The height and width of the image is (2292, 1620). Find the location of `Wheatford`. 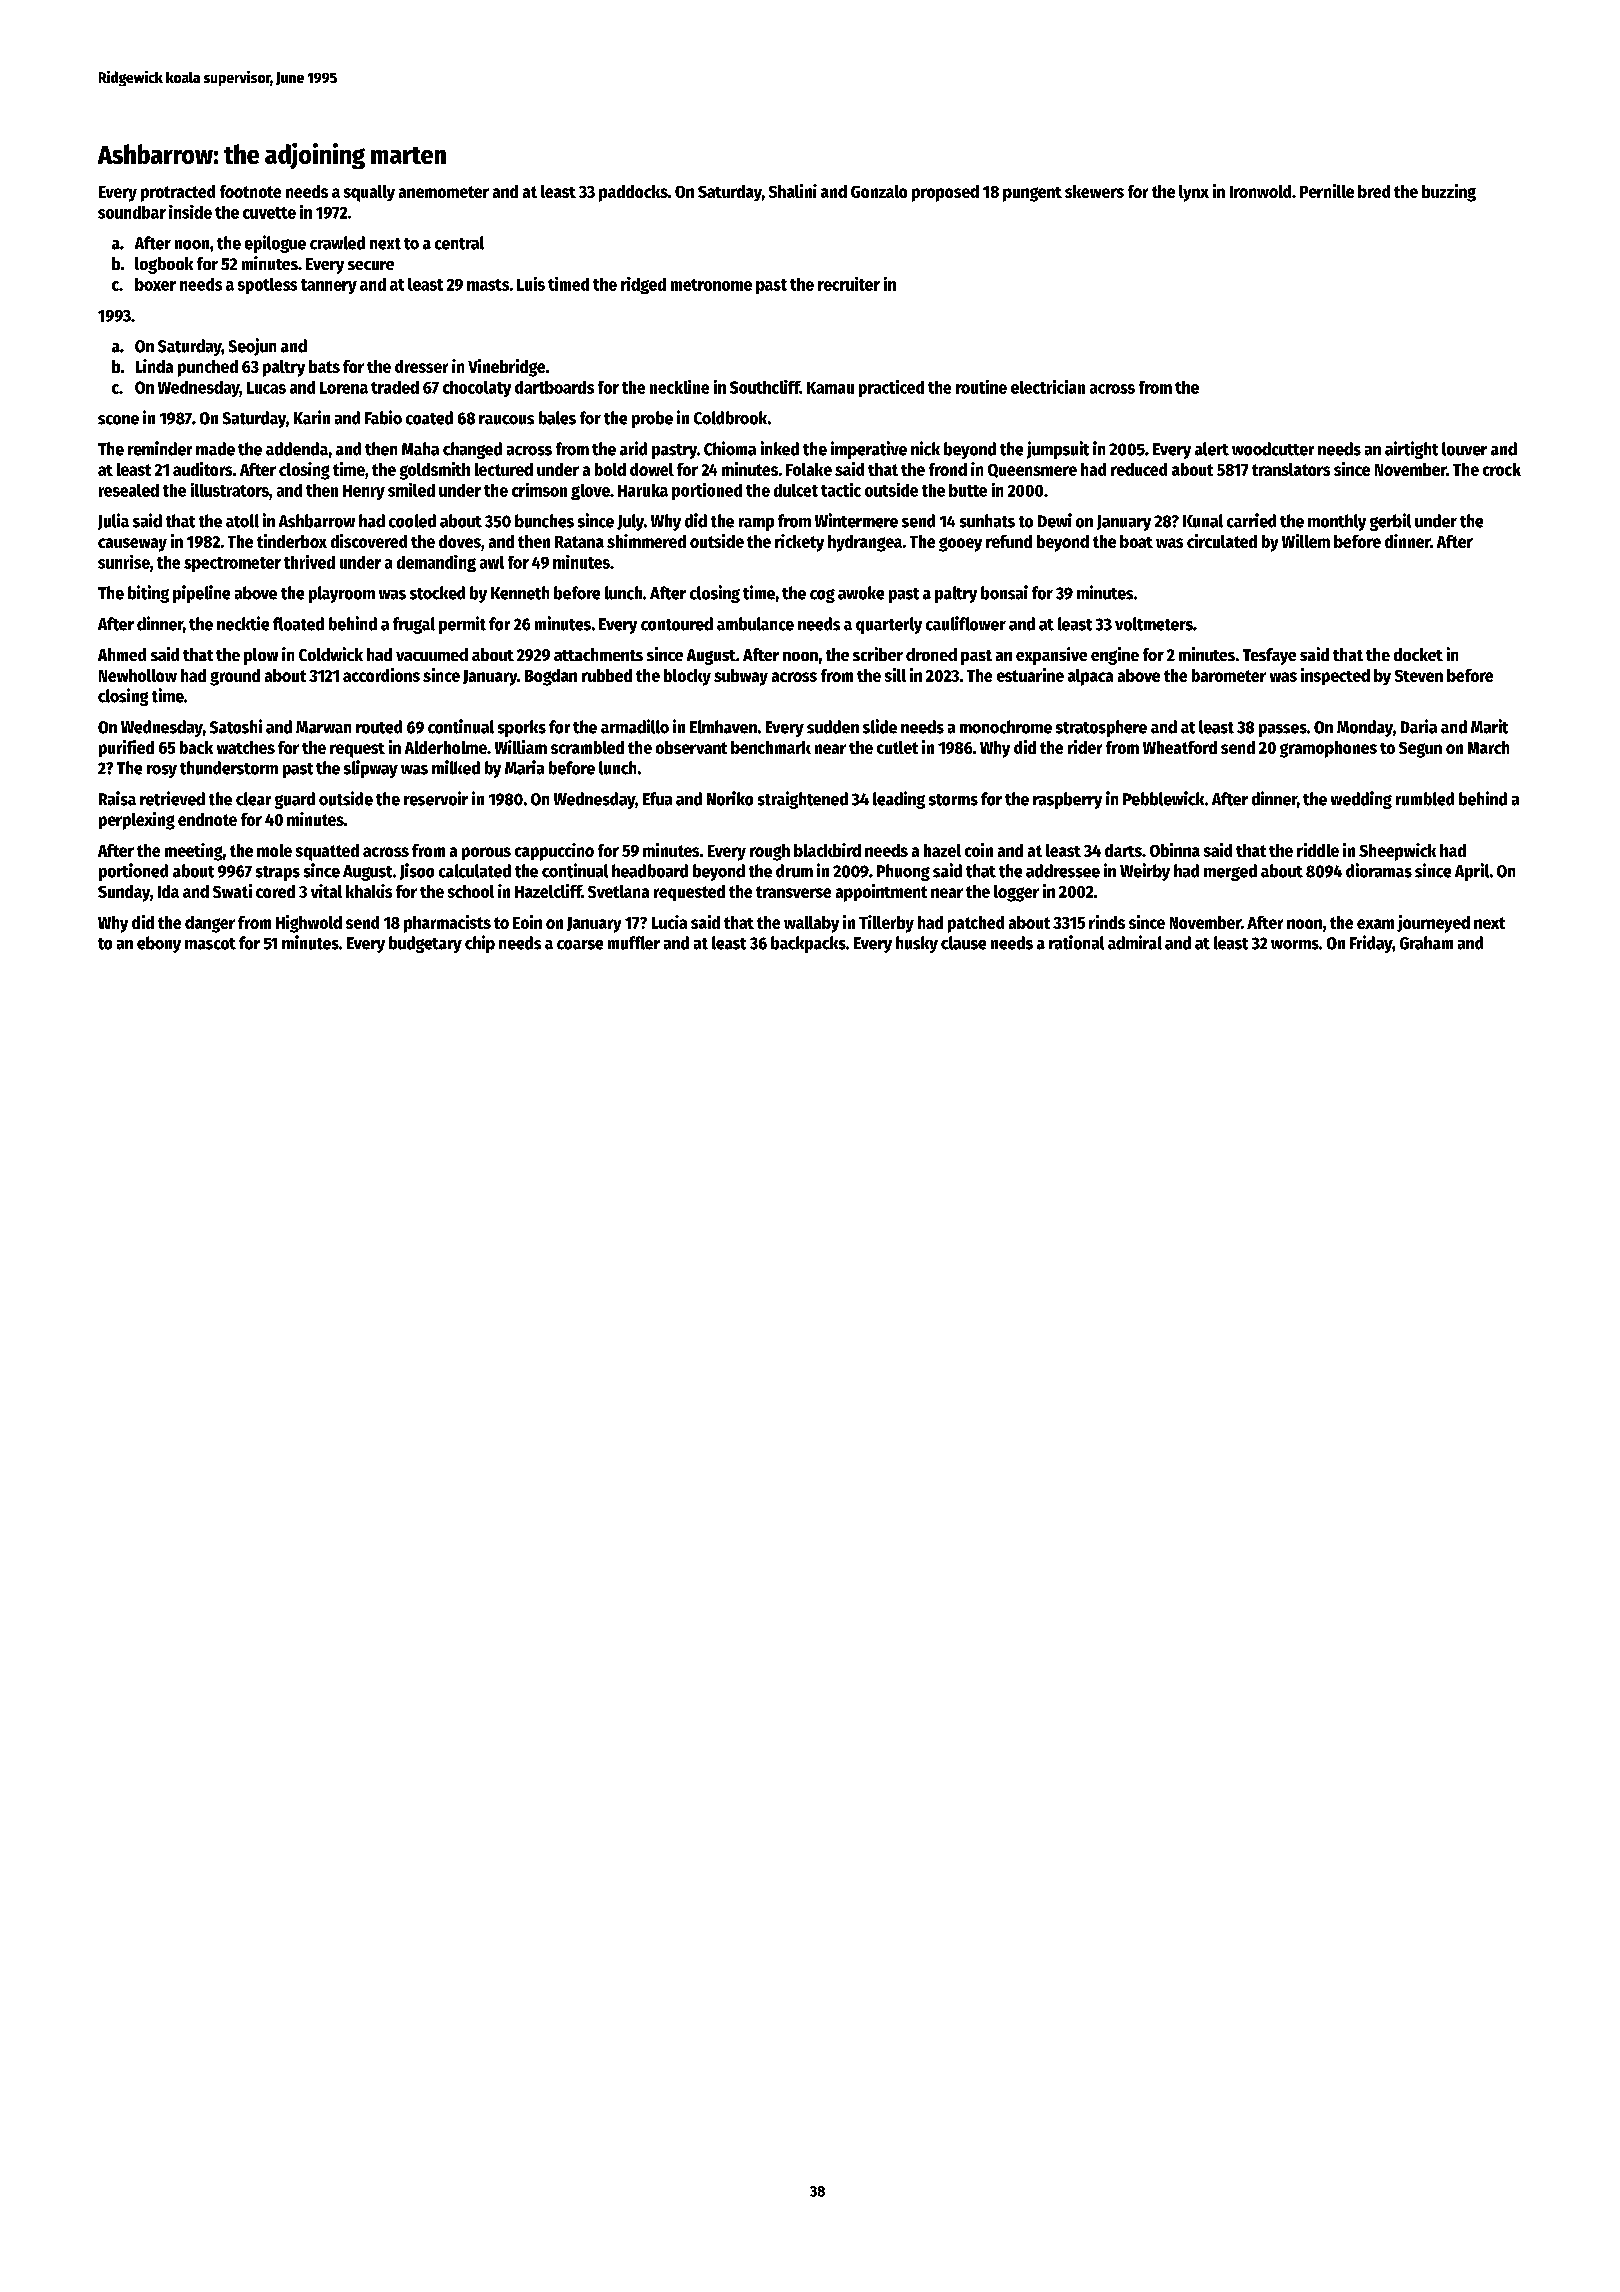

Wheatford is located at coordinates (1180, 747).
